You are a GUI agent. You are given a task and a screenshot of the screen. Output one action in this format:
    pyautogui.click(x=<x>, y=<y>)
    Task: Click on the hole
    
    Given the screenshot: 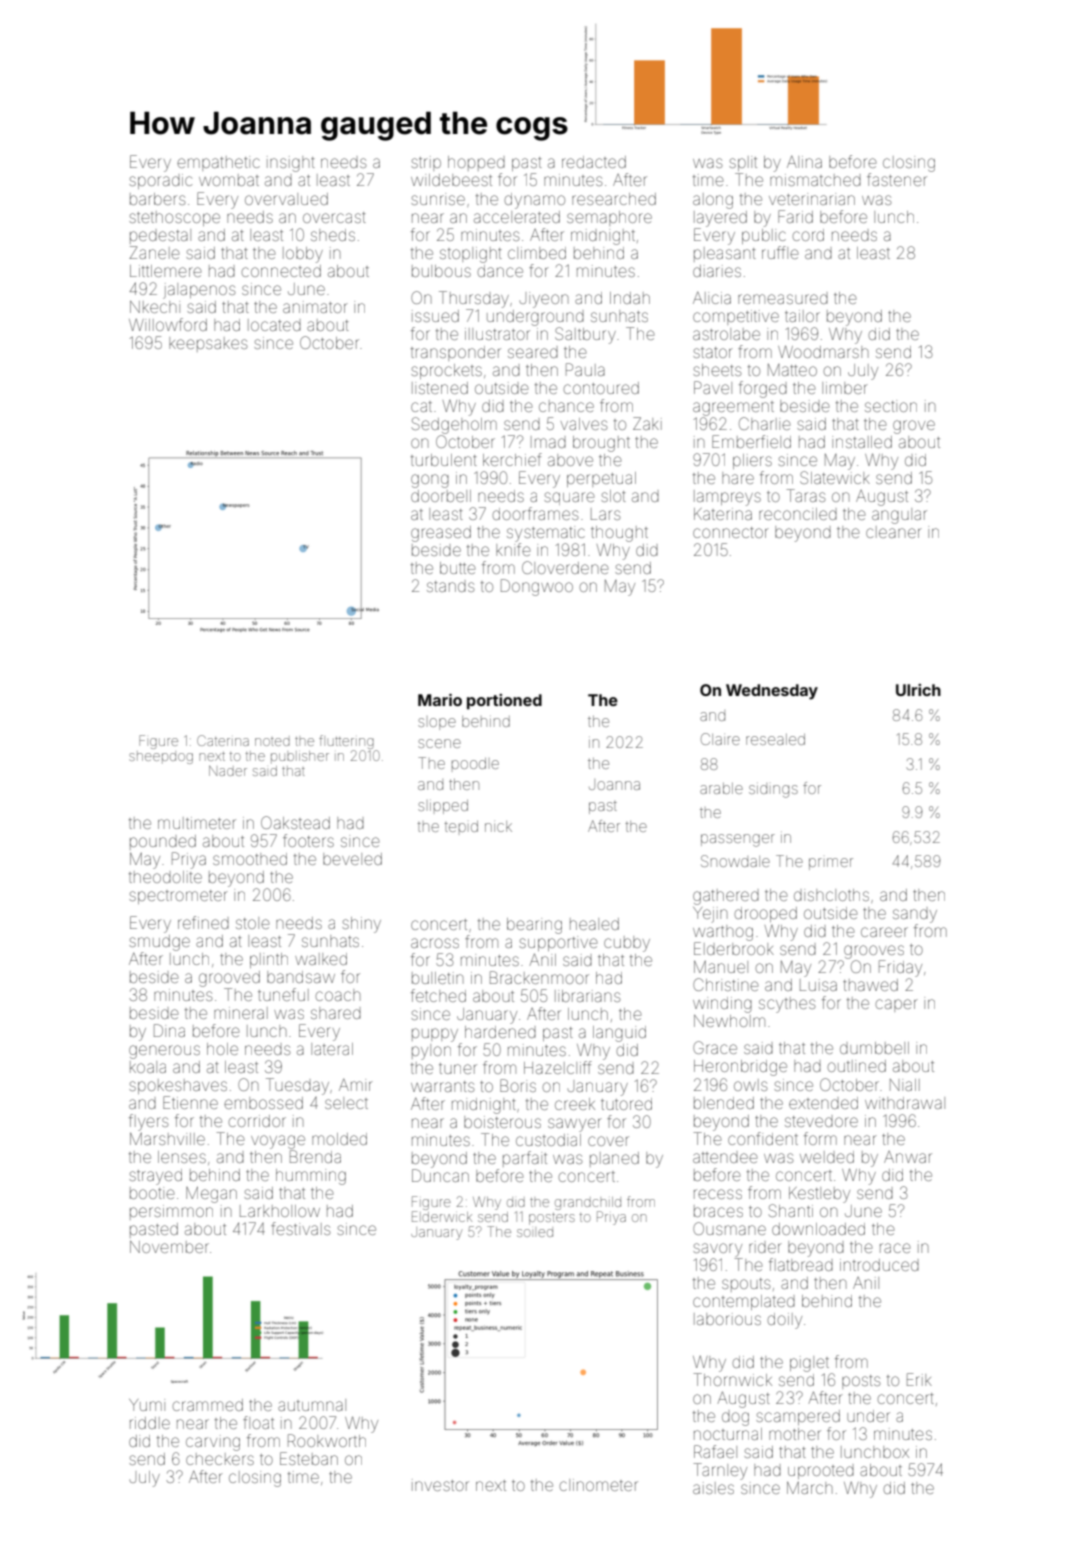 What is the action you would take?
    pyautogui.click(x=222, y=1049)
